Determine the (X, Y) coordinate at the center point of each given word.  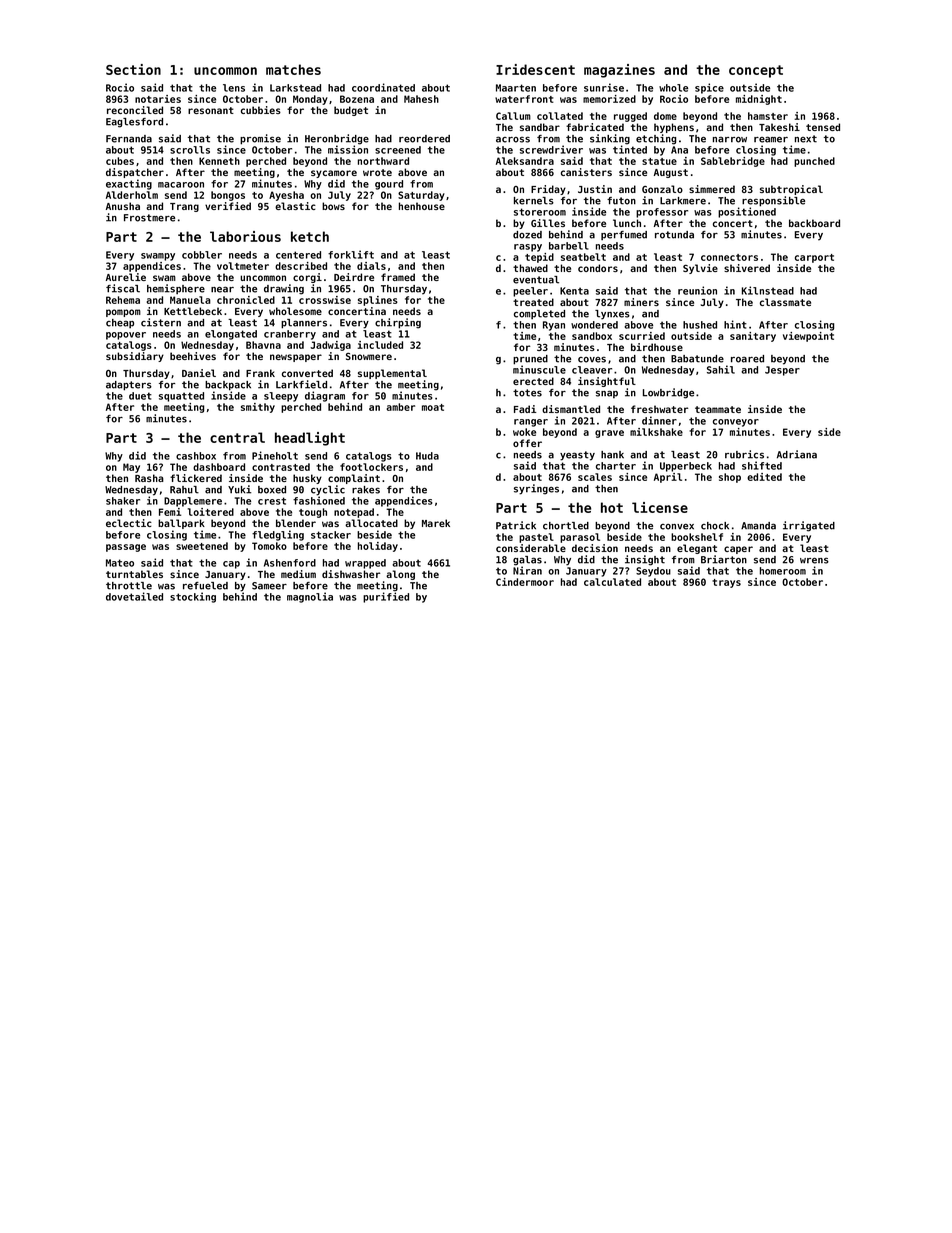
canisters (586, 172)
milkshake (656, 432)
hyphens (674, 128)
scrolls (190, 150)
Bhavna (263, 345)
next (806, 139)
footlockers (371, 467)
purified (386, 597)
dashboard (219, 467)
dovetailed (134, 596)
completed (539, 314)
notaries (158, 99)
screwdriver (551, 149)
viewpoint (808, 337)
